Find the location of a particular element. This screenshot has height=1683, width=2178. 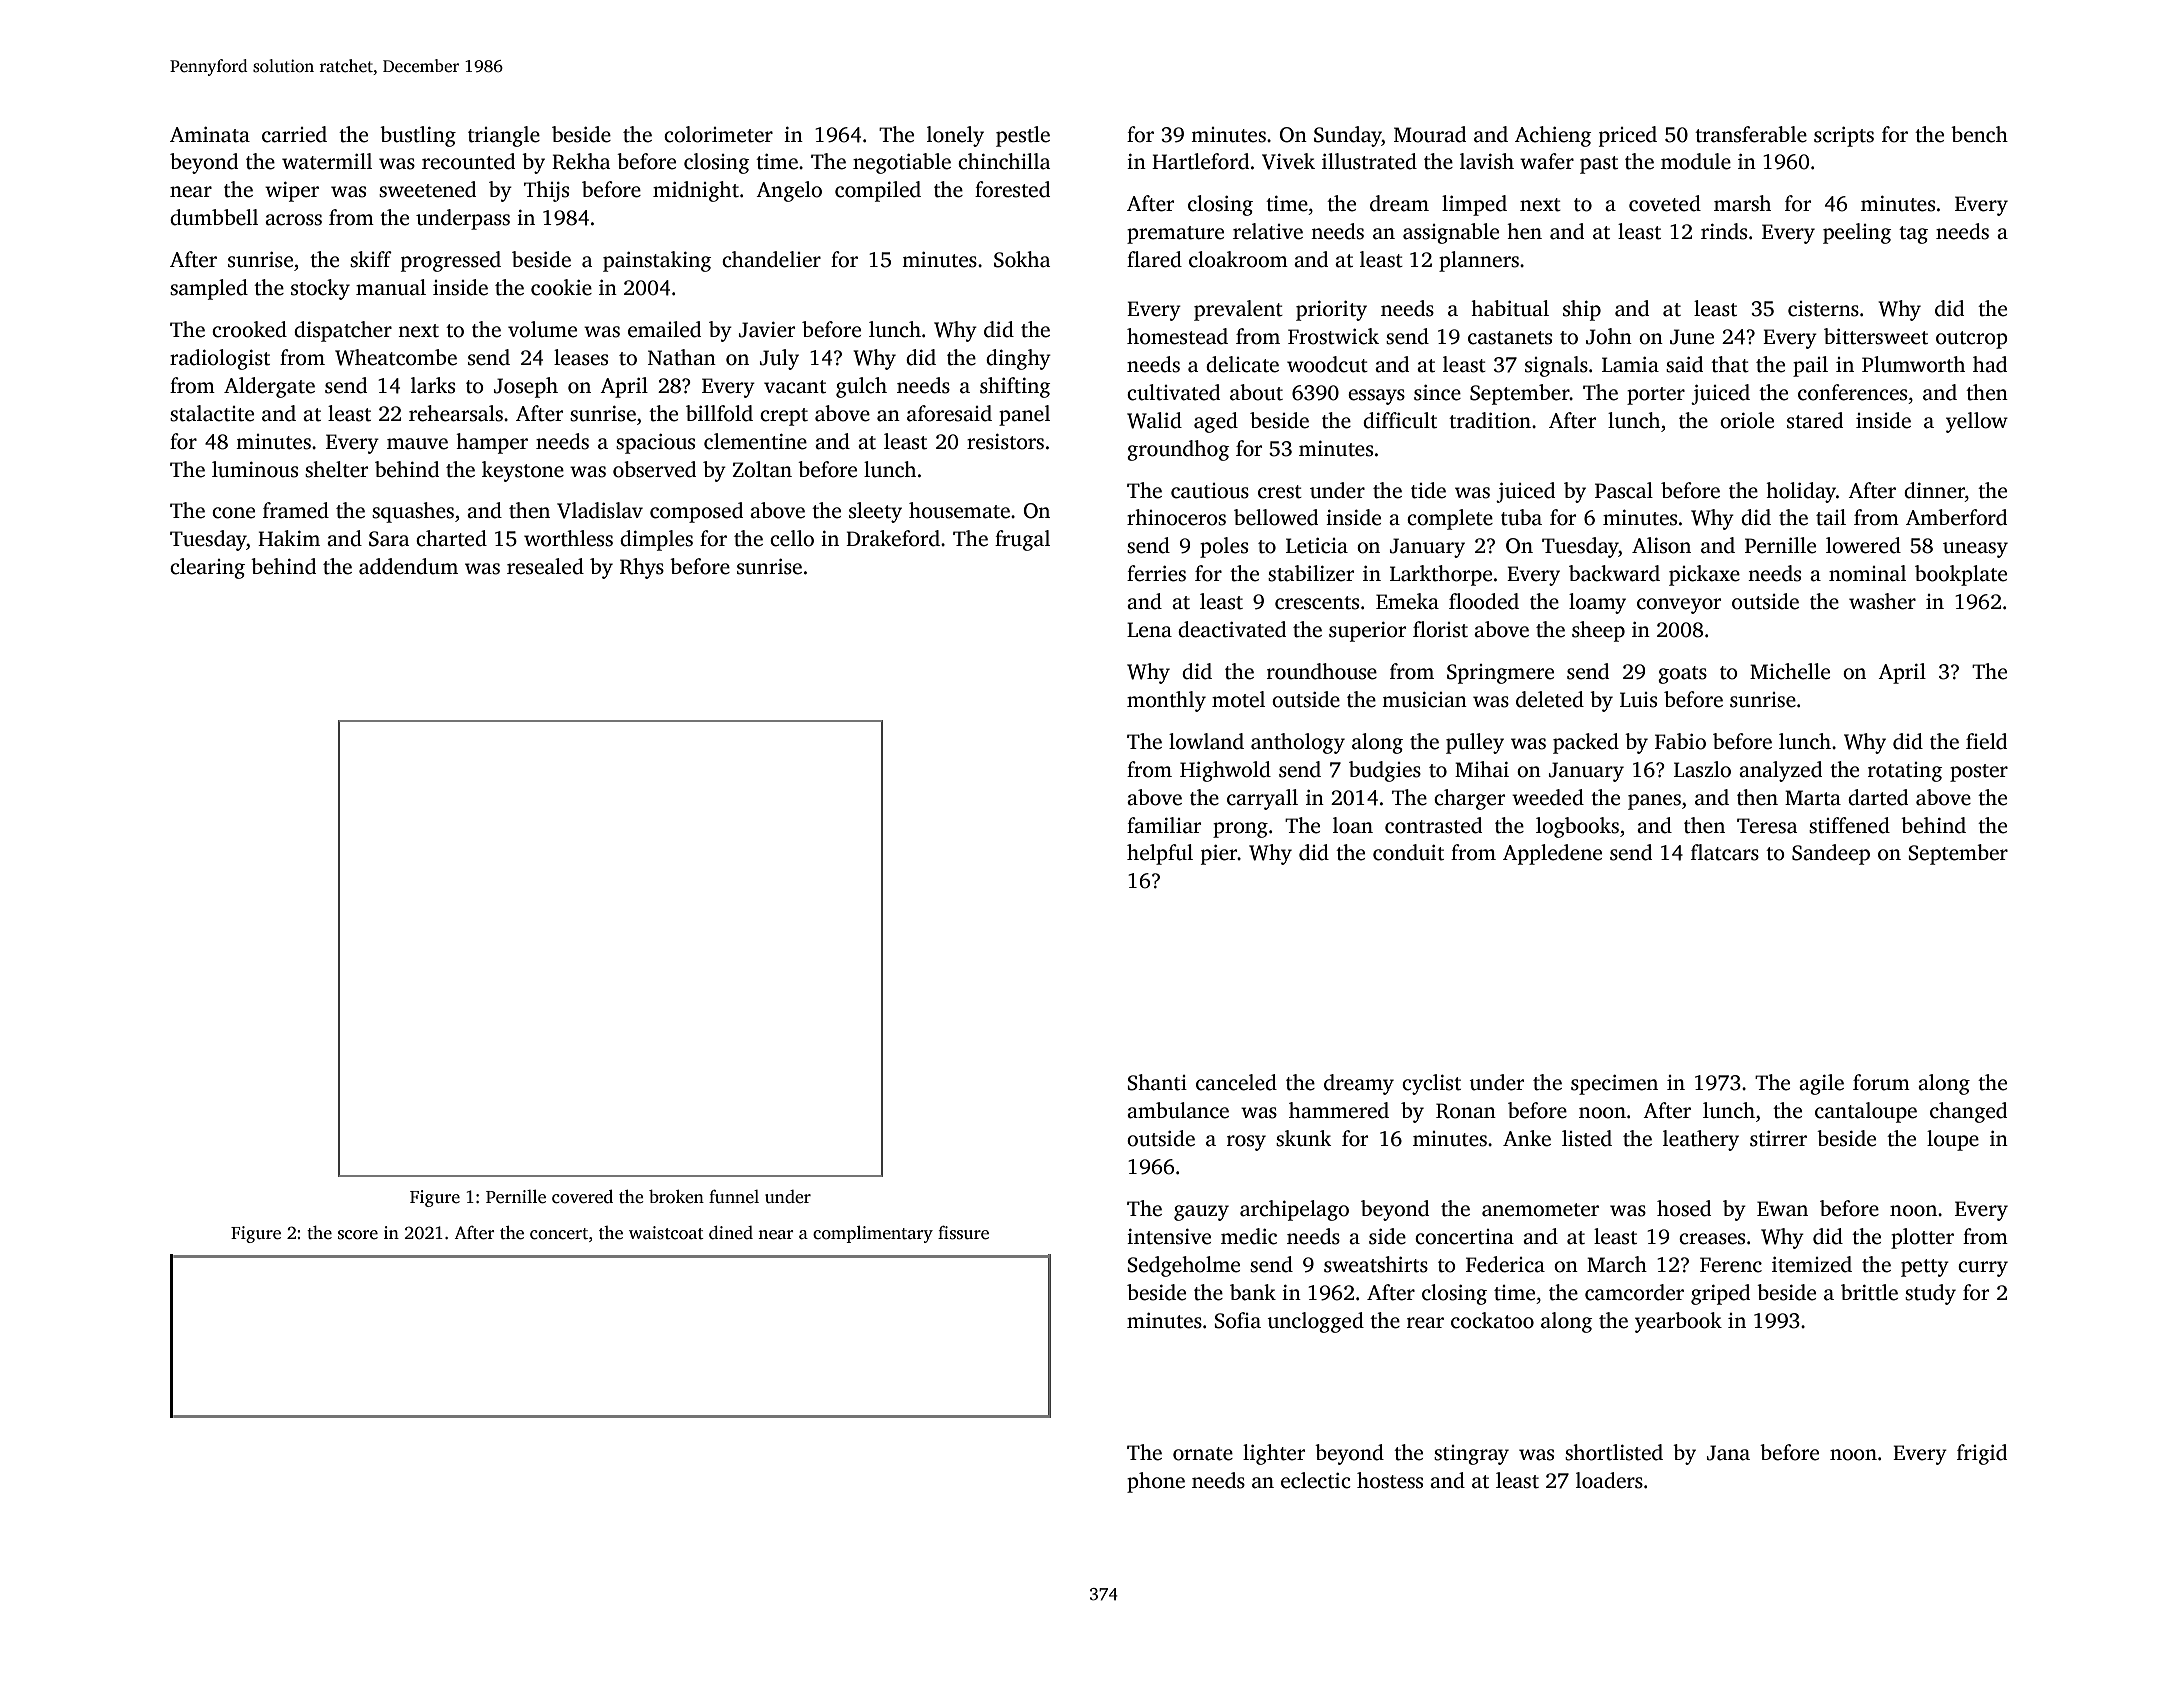

Shanti is located at coordinates (1157, 1082).
